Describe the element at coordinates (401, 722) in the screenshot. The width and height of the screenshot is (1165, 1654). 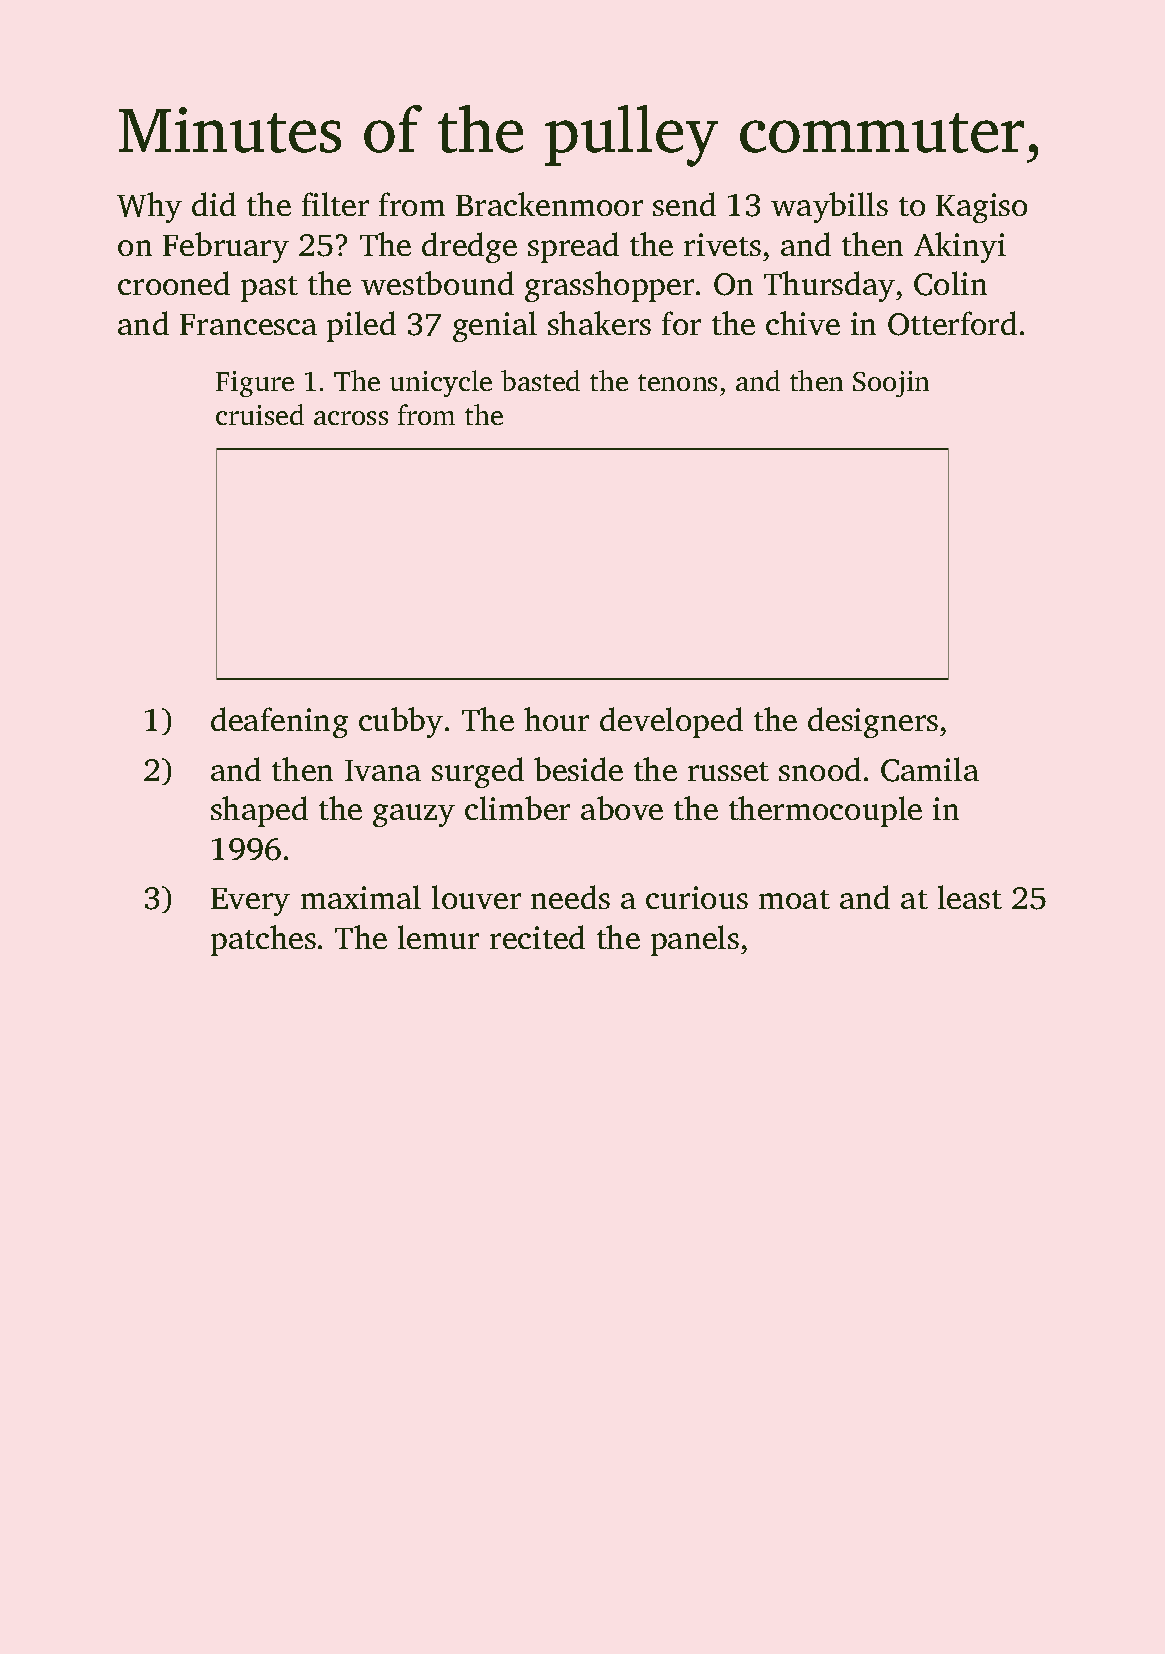
I see `cubby` at that location.
